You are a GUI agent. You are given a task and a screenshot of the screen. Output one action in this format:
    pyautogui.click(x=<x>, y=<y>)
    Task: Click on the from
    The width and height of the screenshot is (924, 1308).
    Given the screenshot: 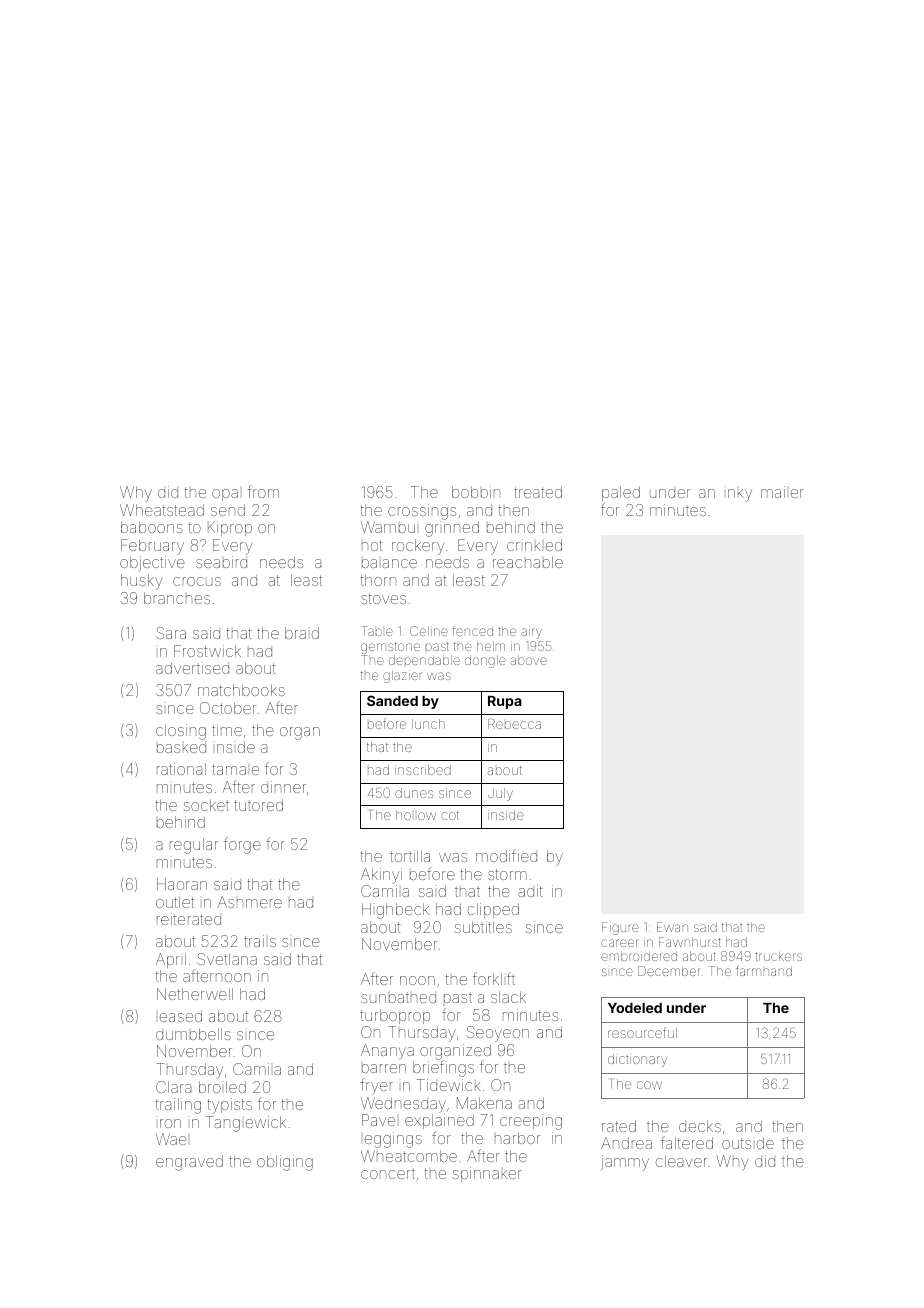 What is the action you would take?
    pyautogui.click(x=263, y=491)
